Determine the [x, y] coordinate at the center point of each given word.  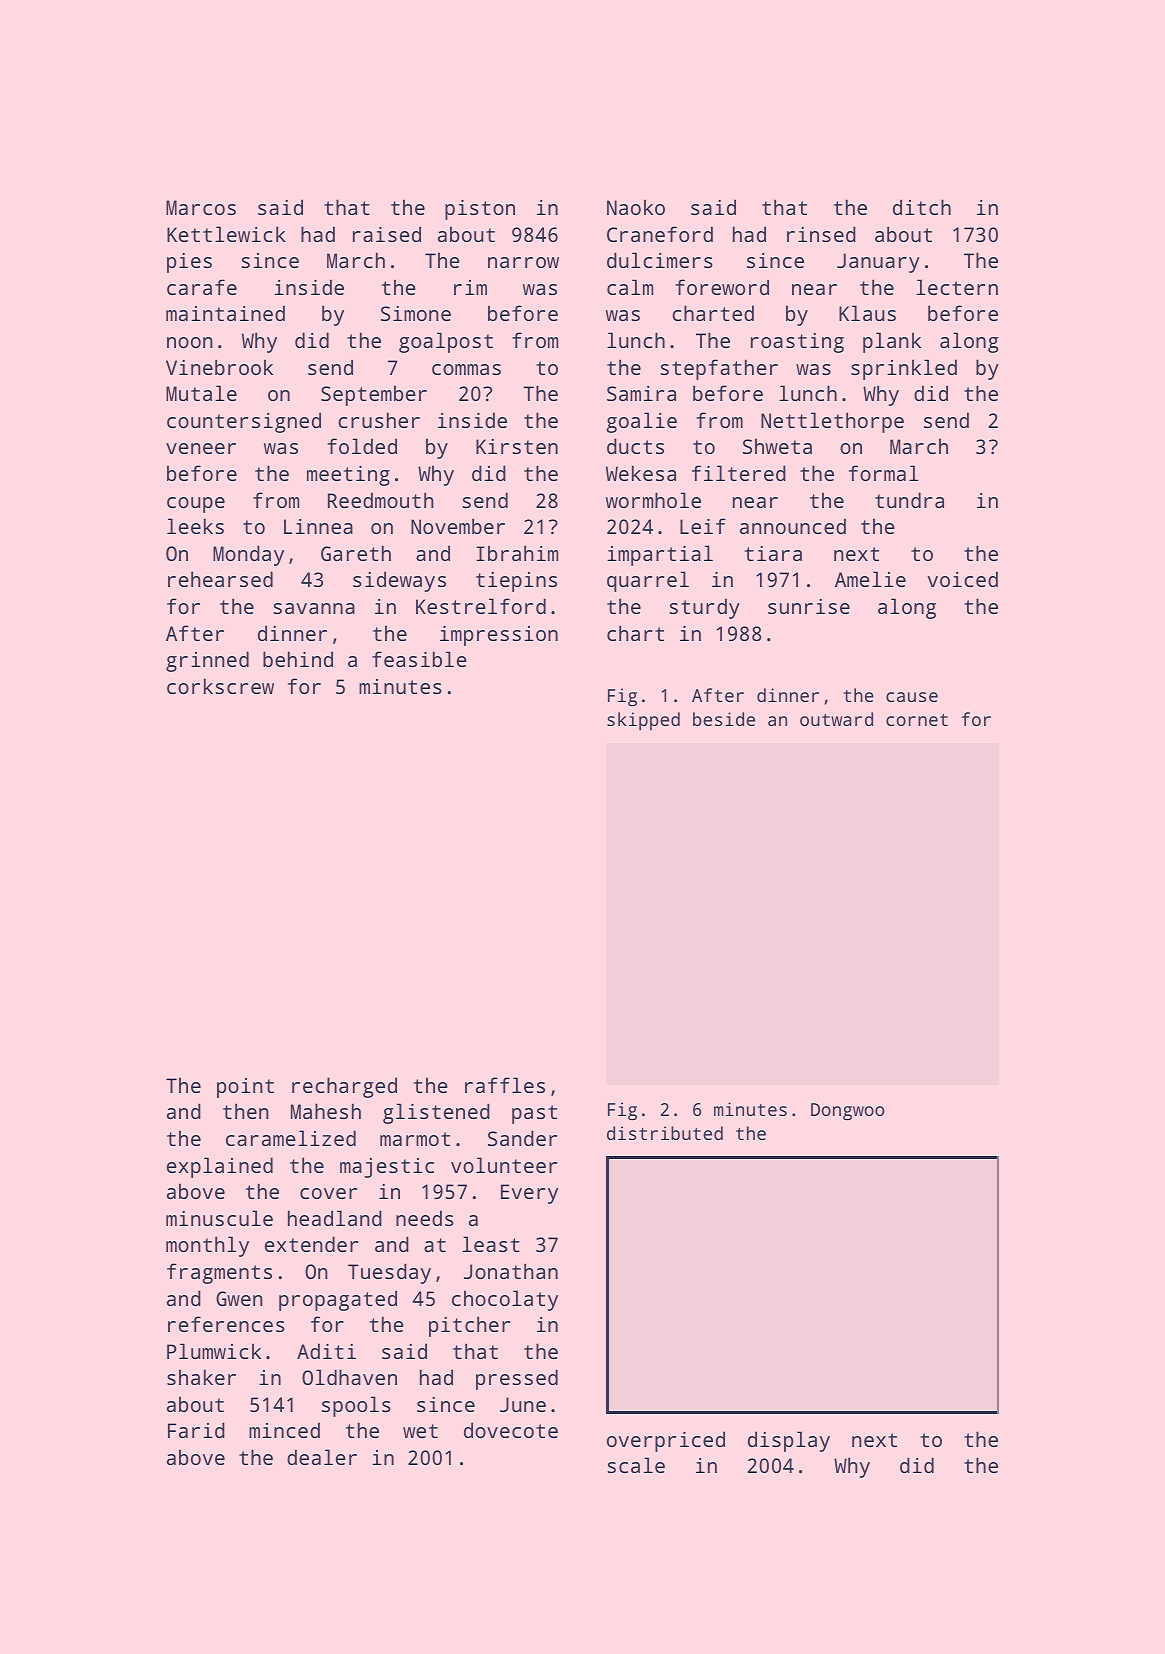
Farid [196, 1430]
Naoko [636, 207]
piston [480, 210]
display [789, 1441]
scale [636, 1465]
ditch [922, 207]
